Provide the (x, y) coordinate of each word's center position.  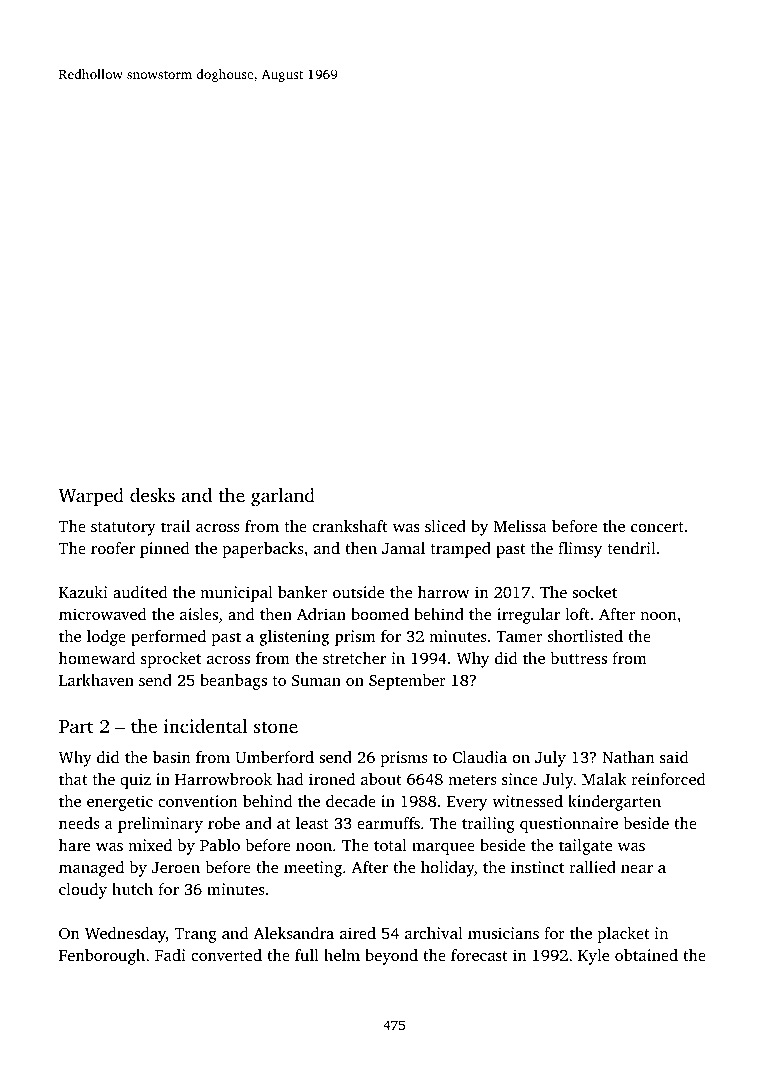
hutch (132, 889)
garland (283, 497)
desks (152, 495)
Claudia (479, 757)
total (390, 845)
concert (657, 527)
